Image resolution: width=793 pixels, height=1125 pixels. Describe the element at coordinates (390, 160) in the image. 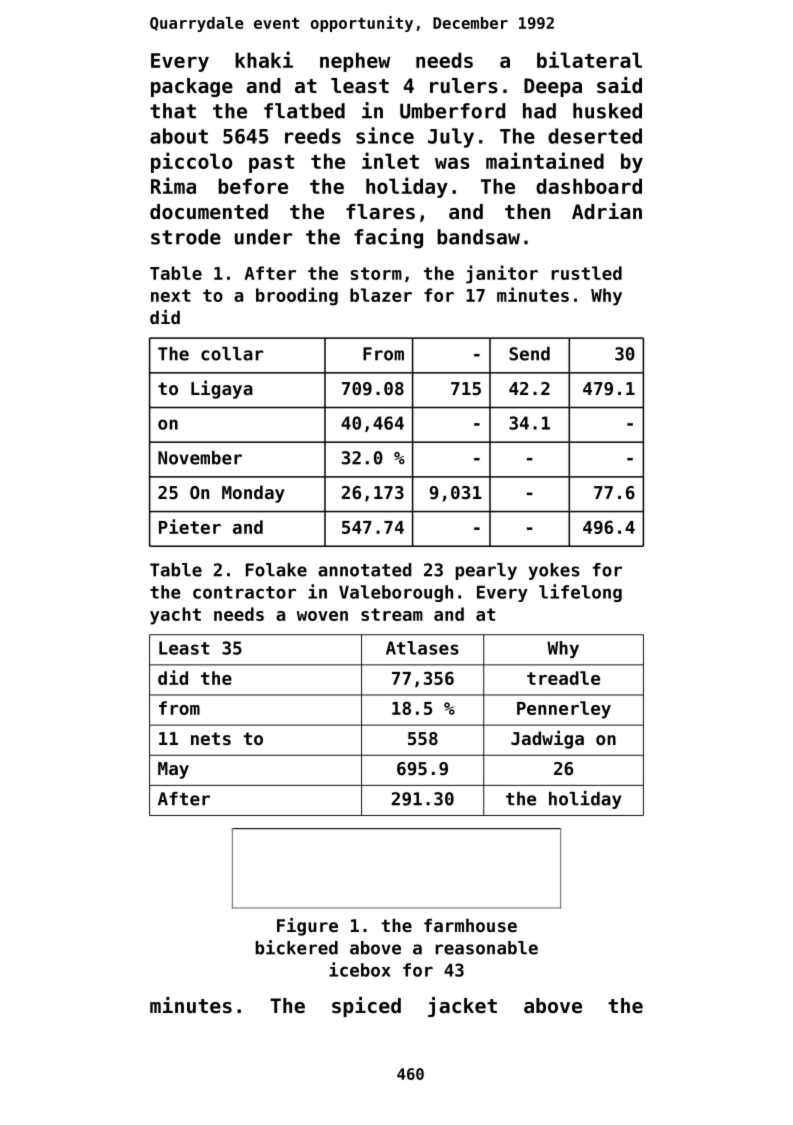

I see `inlet` at that location.
